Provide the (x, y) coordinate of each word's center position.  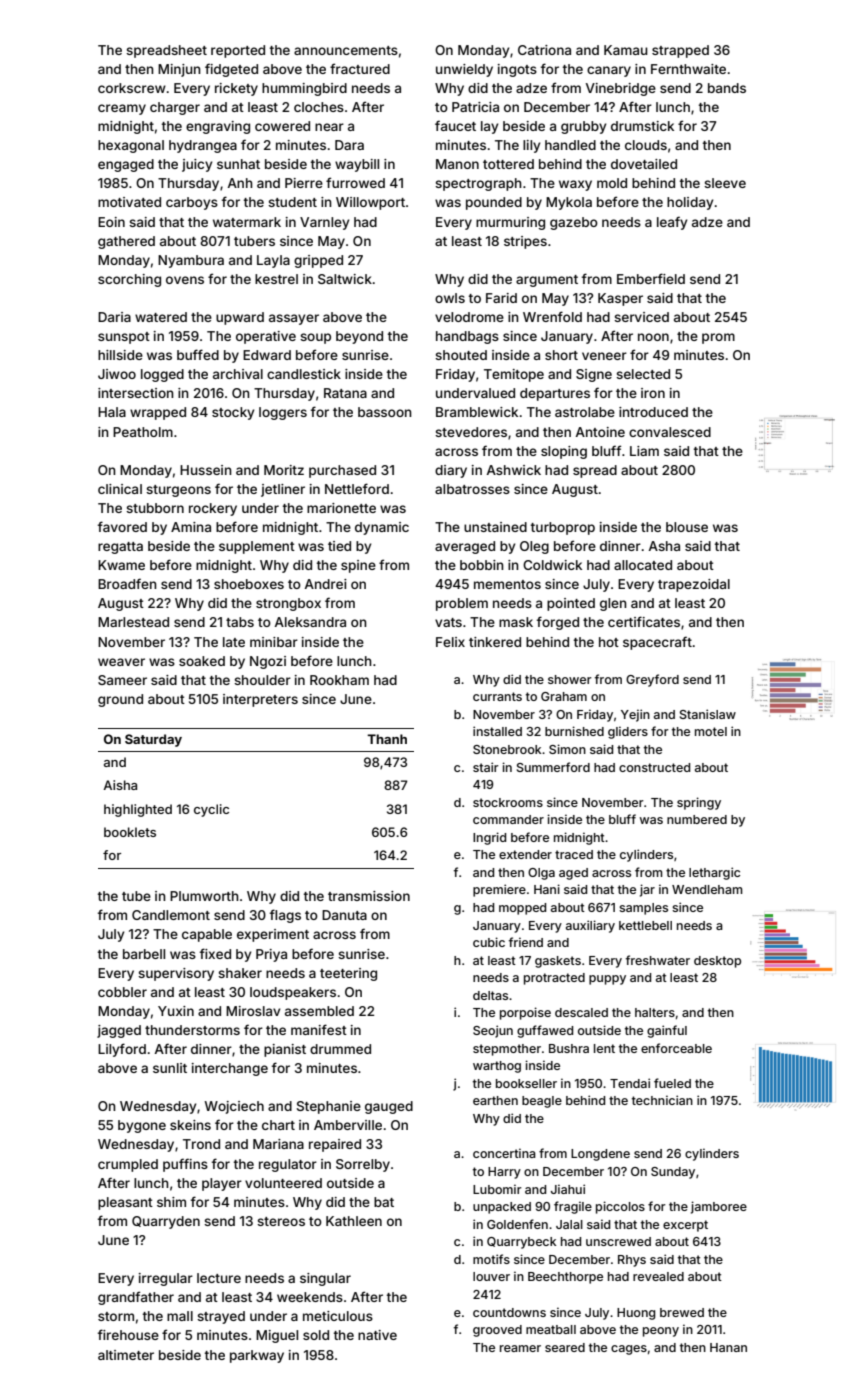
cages (629, 1350)
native (377, 1335)
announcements (346, 50)
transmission (369, 896)
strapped (680, 51)
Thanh (387, 739)
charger (175, 108)
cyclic (211, 810)
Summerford (553, 767)
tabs (240, 622)
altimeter (126, 1355)
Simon (567, 749)
